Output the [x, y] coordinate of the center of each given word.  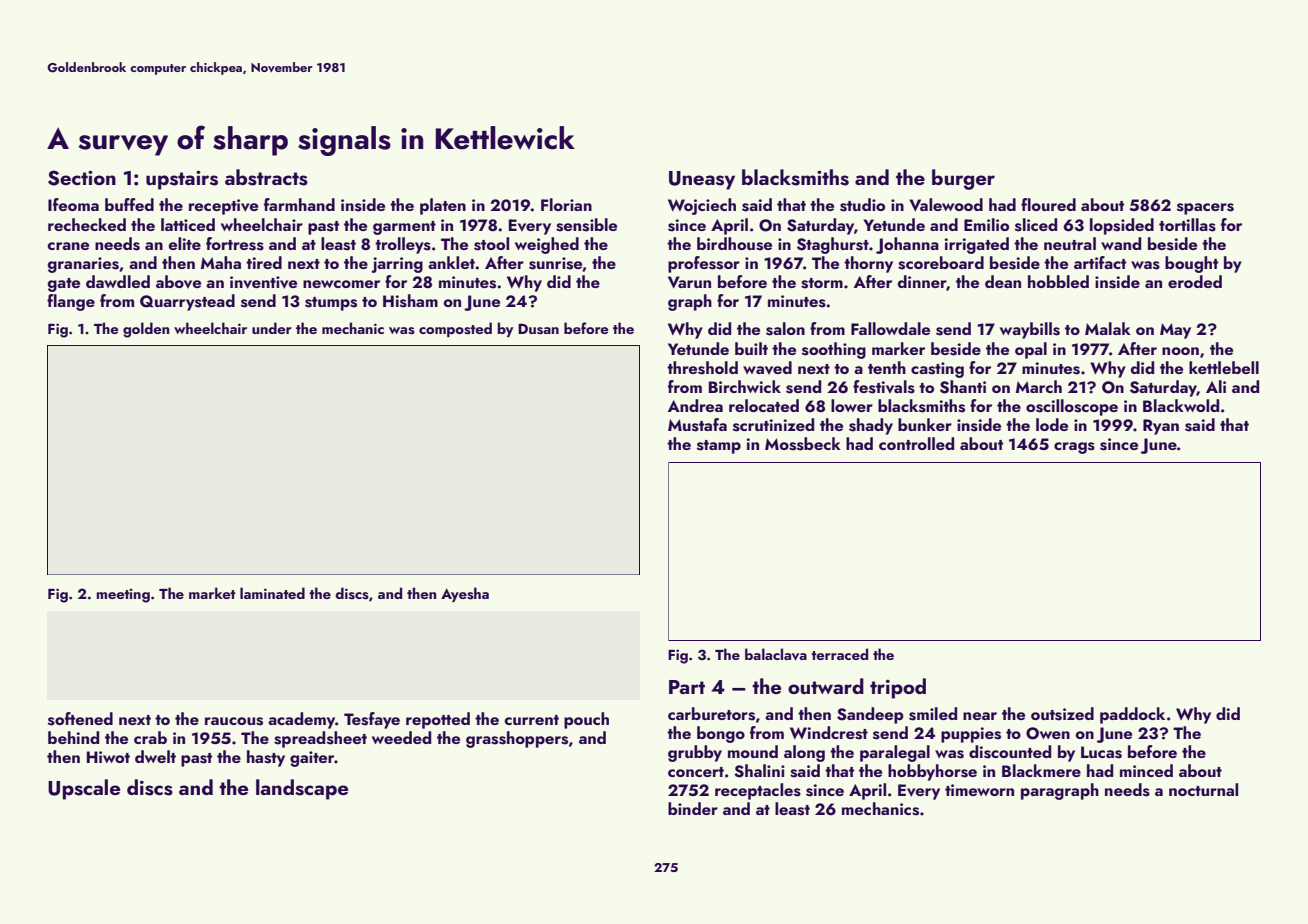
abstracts [266, 177]
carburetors [711, 714]
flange [71, 302]
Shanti [963, 387]
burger [963, 179]
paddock [1132, 715]
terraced [839, 654]
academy [301, 720]
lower [852, 405]
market [212, 593]
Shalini [759, 771]
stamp [719, 447]
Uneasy [702, 180]
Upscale [84, 789]
